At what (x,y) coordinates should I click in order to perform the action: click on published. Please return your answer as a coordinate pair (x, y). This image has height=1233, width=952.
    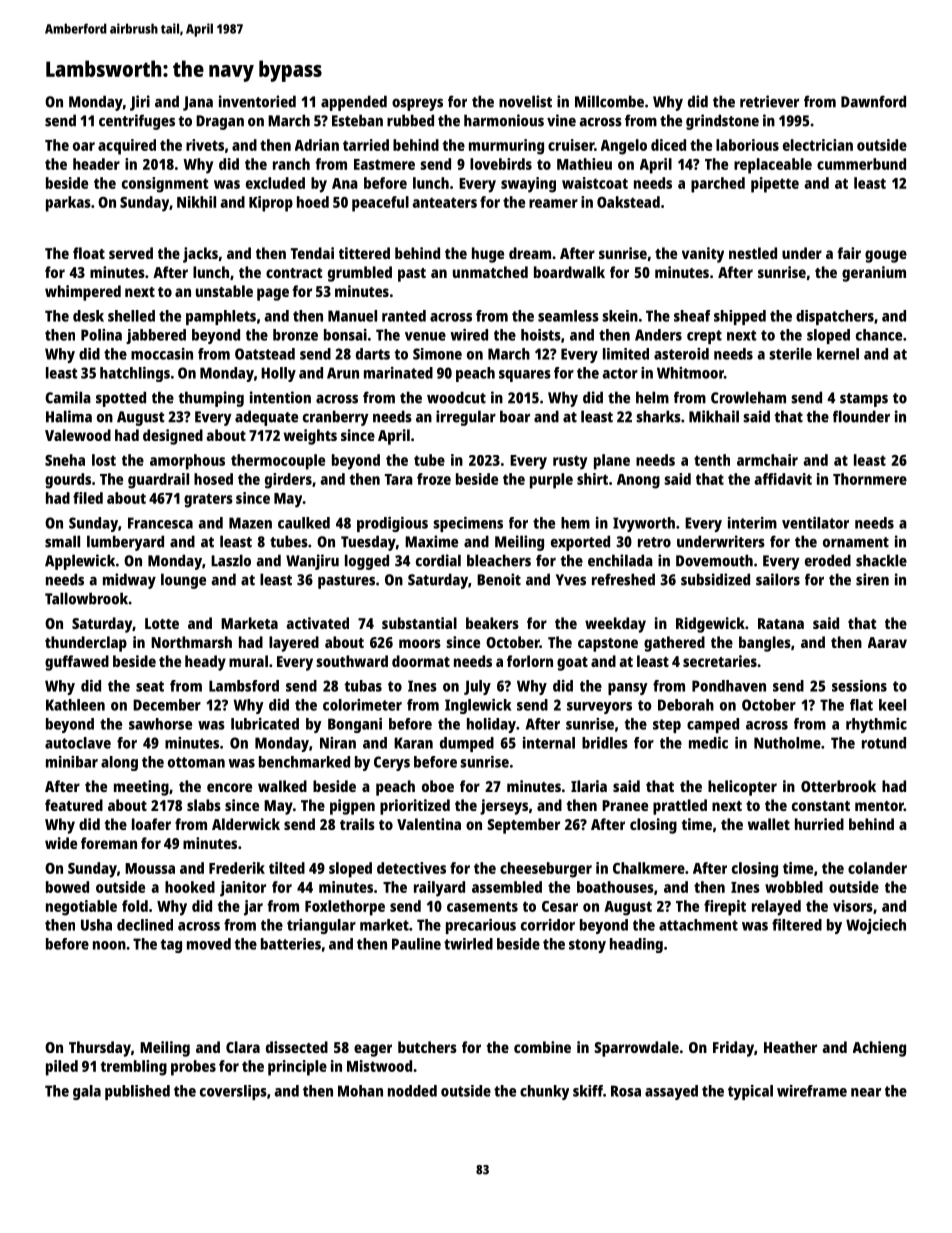
    Looking at the image, I should click on (137, 1092).
